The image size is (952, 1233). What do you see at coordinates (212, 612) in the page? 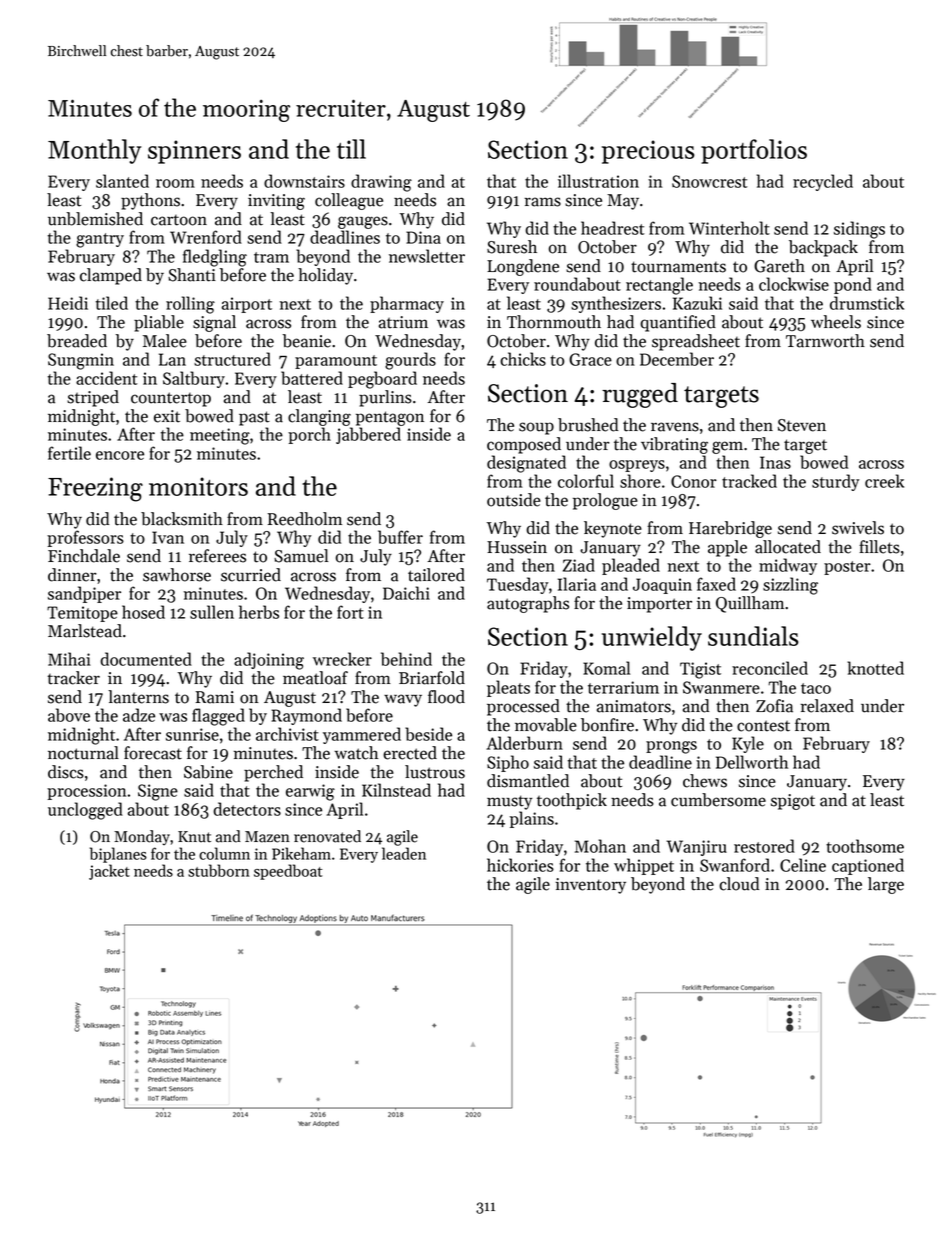
I see `sullen` at bounding box center [212, 612].
